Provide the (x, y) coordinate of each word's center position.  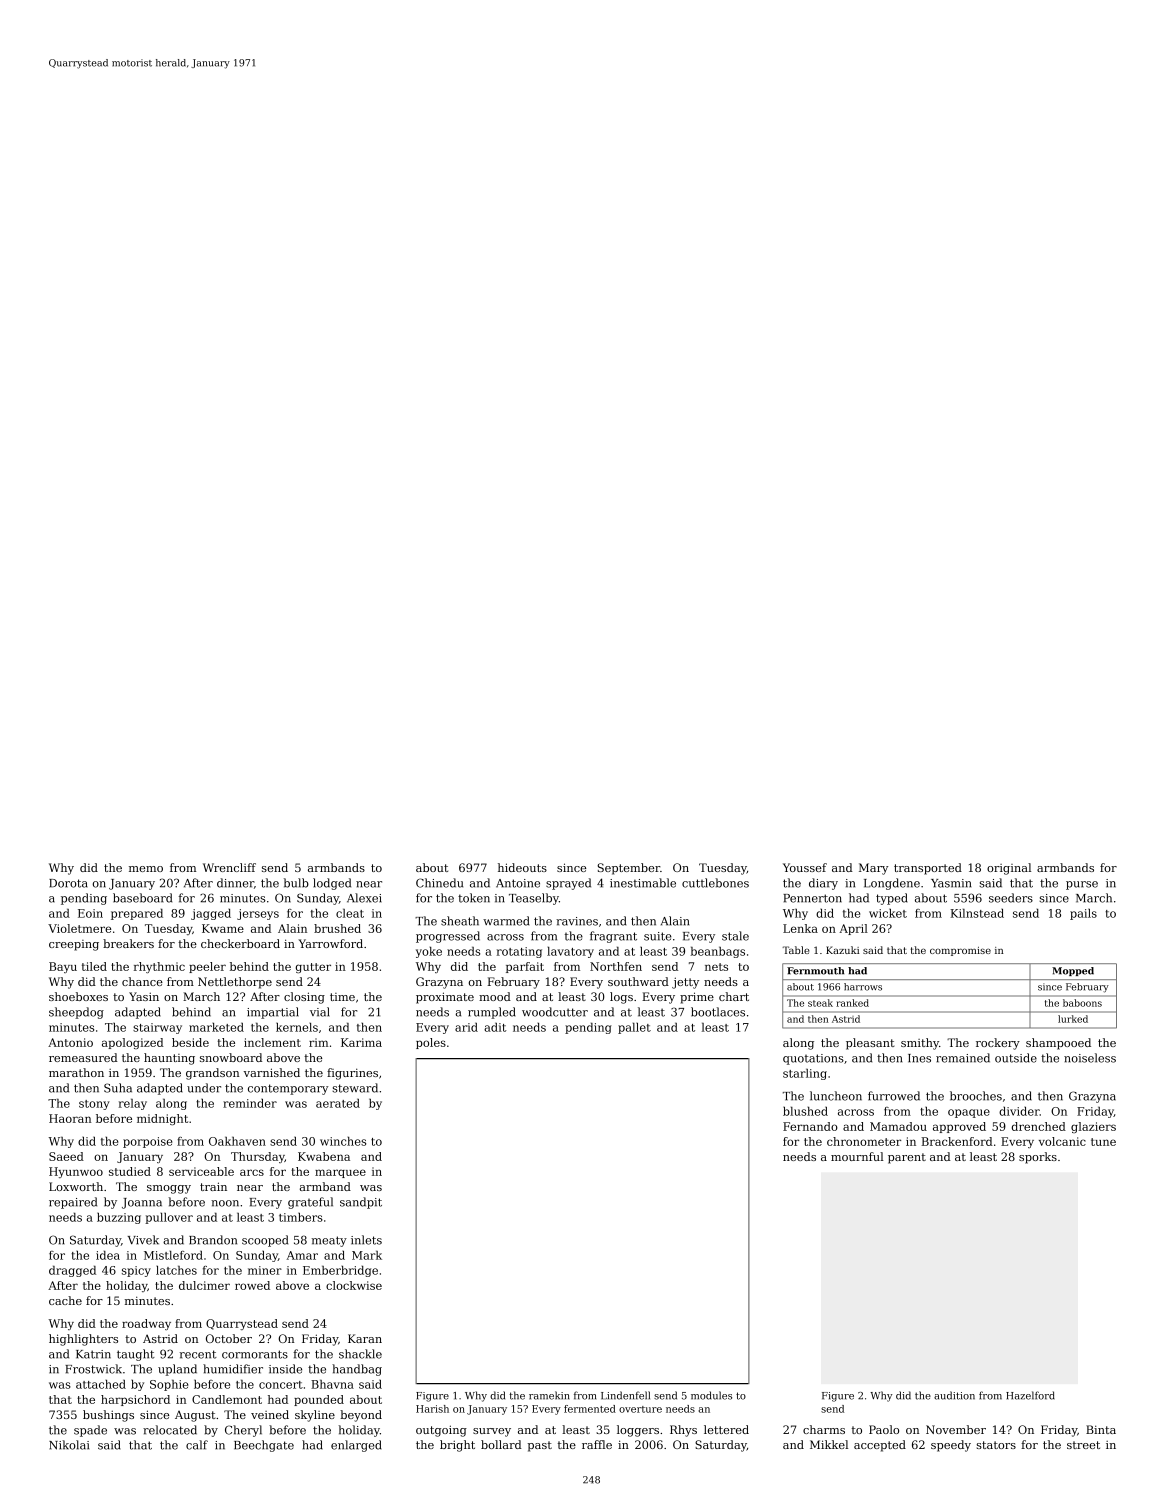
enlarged (356, 1446)
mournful (857, 1156)
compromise (960, 951)
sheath (460, 921)
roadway (146, 1324)
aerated (338, 1103)
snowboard (231, 1057)
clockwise (354, 1285)
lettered (726, 1429)
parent (907, 1158)
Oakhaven (237, 1141)
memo (146, 869)
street (1083, 1445)
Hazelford (1030, 1395)
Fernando (810, 1126)
